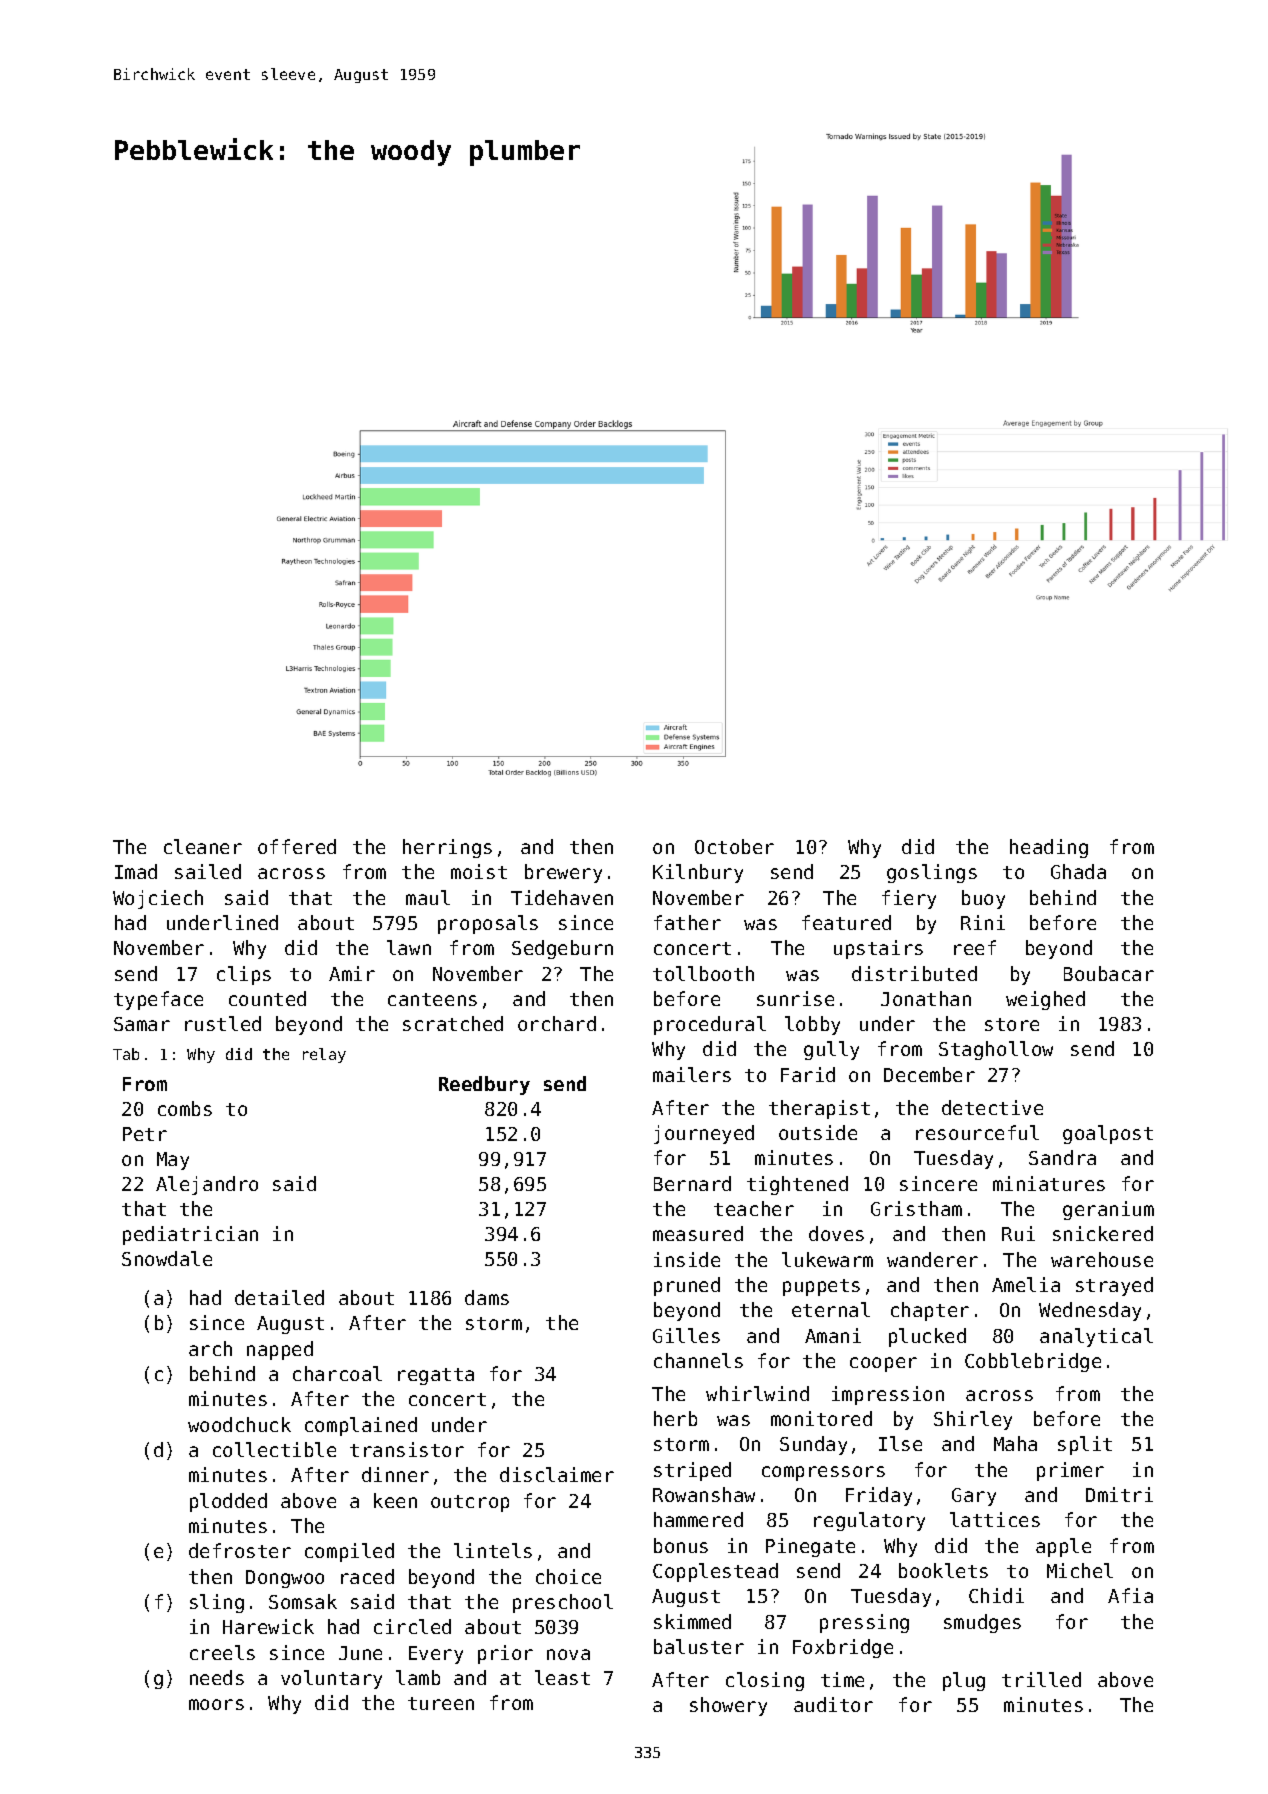 This screenshot has width=1268, height=1794. What do you see at coordinates (687, 1286) in the screenshot?
I see `pruned` at bounding box center [687, 1286].
